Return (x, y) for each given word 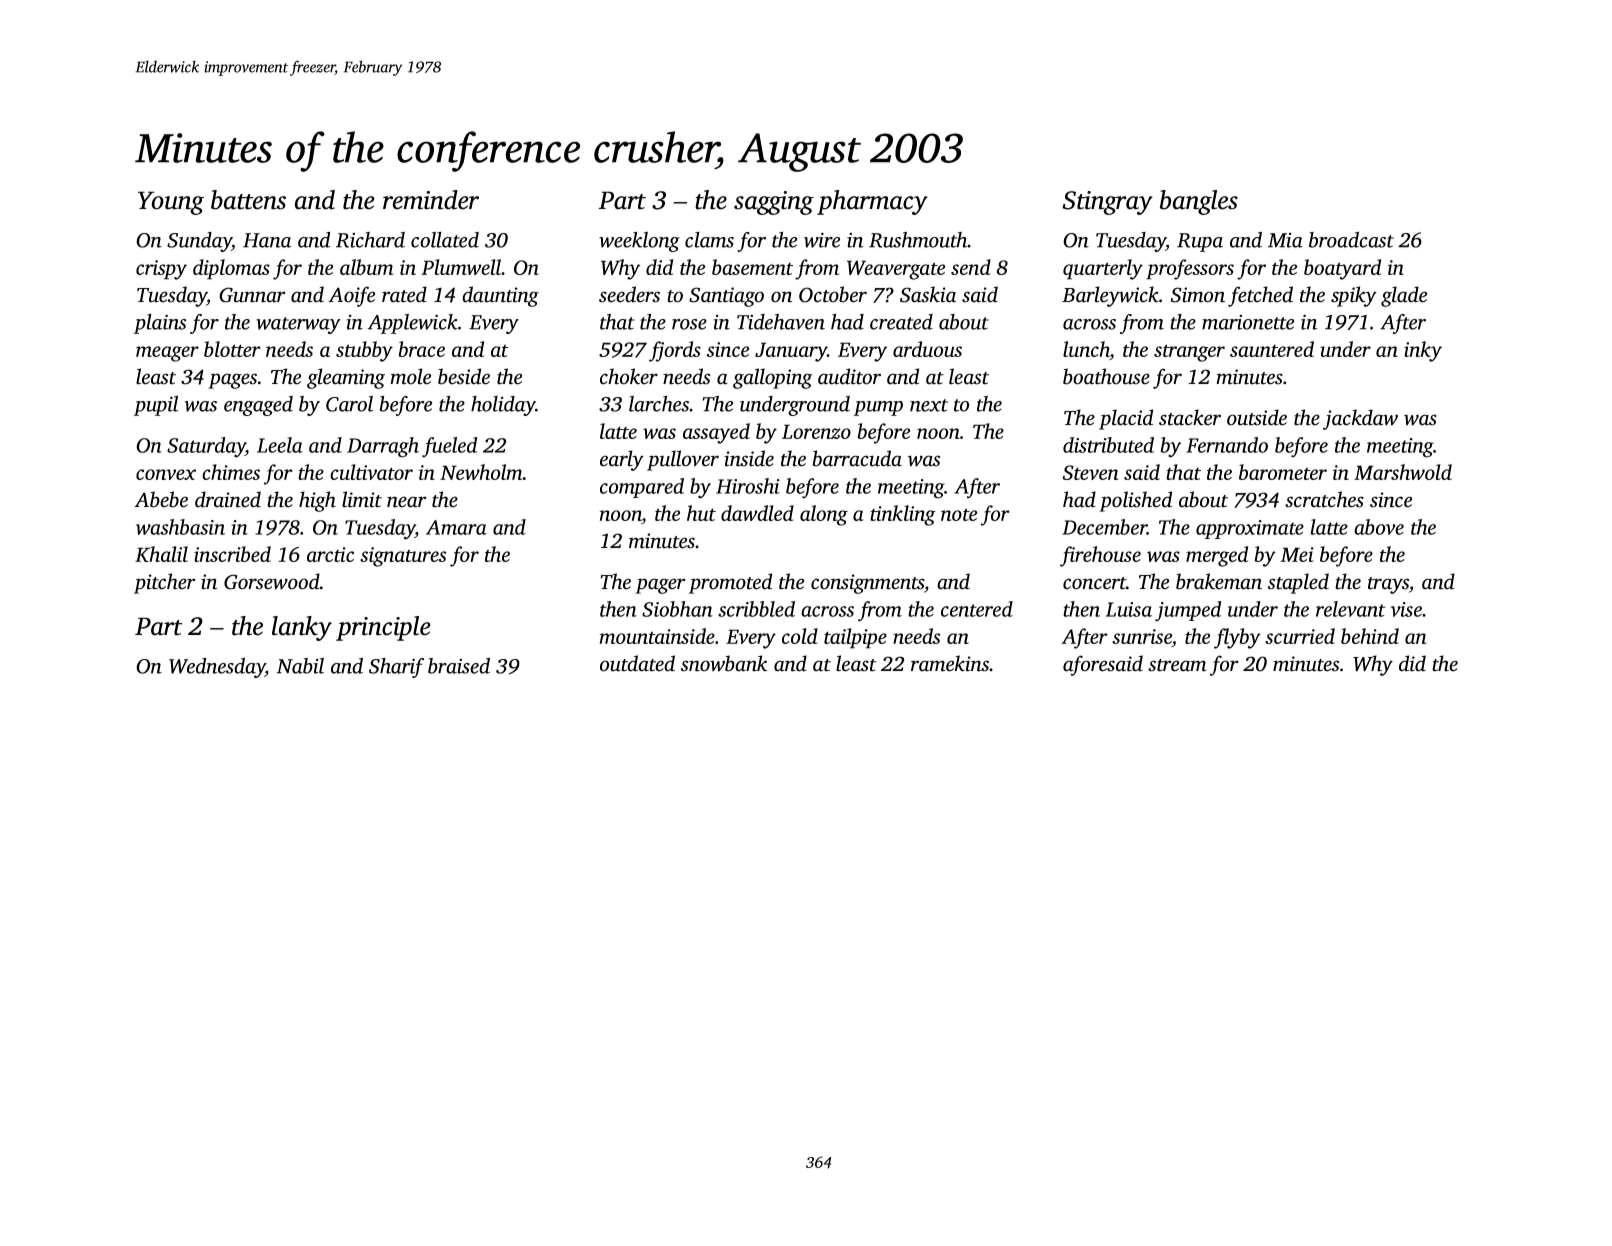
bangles (1199, 202)
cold (800, 636)
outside (1257, 417)
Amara (456, 527)
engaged (258, 406)
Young (171, 203)
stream (1177, 665)
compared (642, 488)
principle (383, 628)
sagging (774, 203)
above (1379, 527)
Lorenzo (816, 431)
